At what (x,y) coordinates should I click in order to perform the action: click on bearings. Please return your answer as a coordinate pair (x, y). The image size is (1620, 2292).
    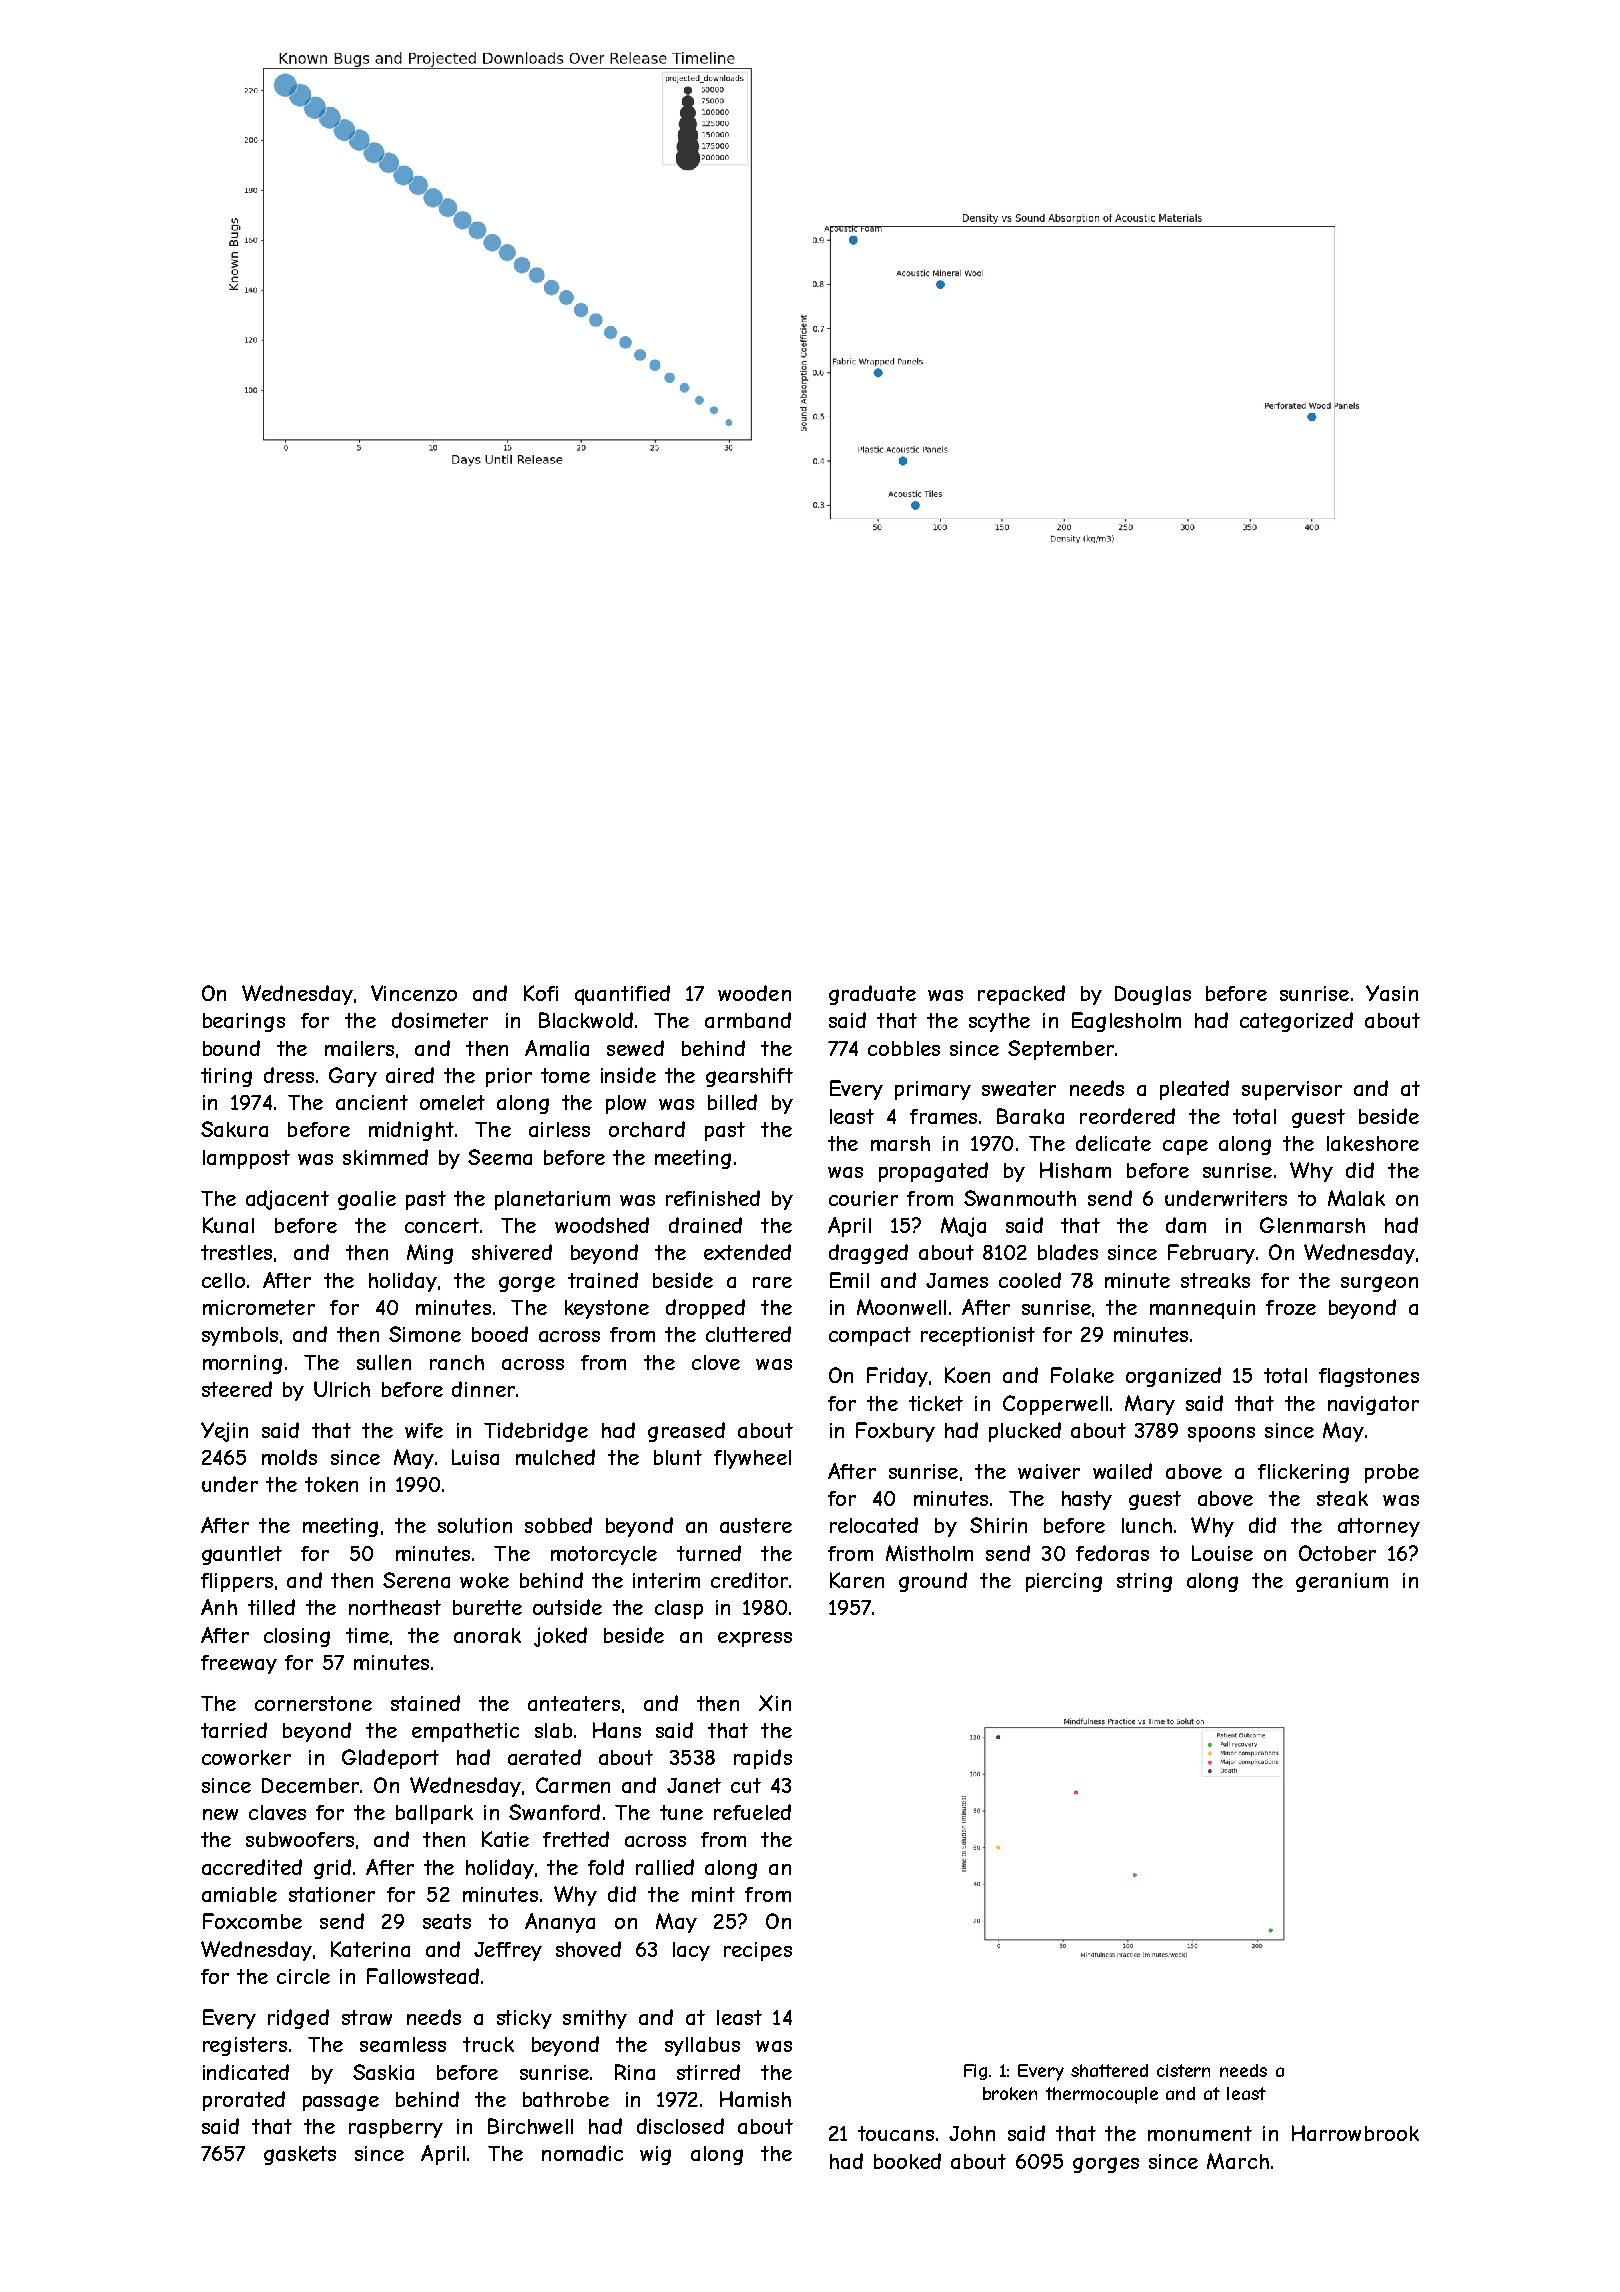
    Looking at the image, I should click on (244, 1022).
